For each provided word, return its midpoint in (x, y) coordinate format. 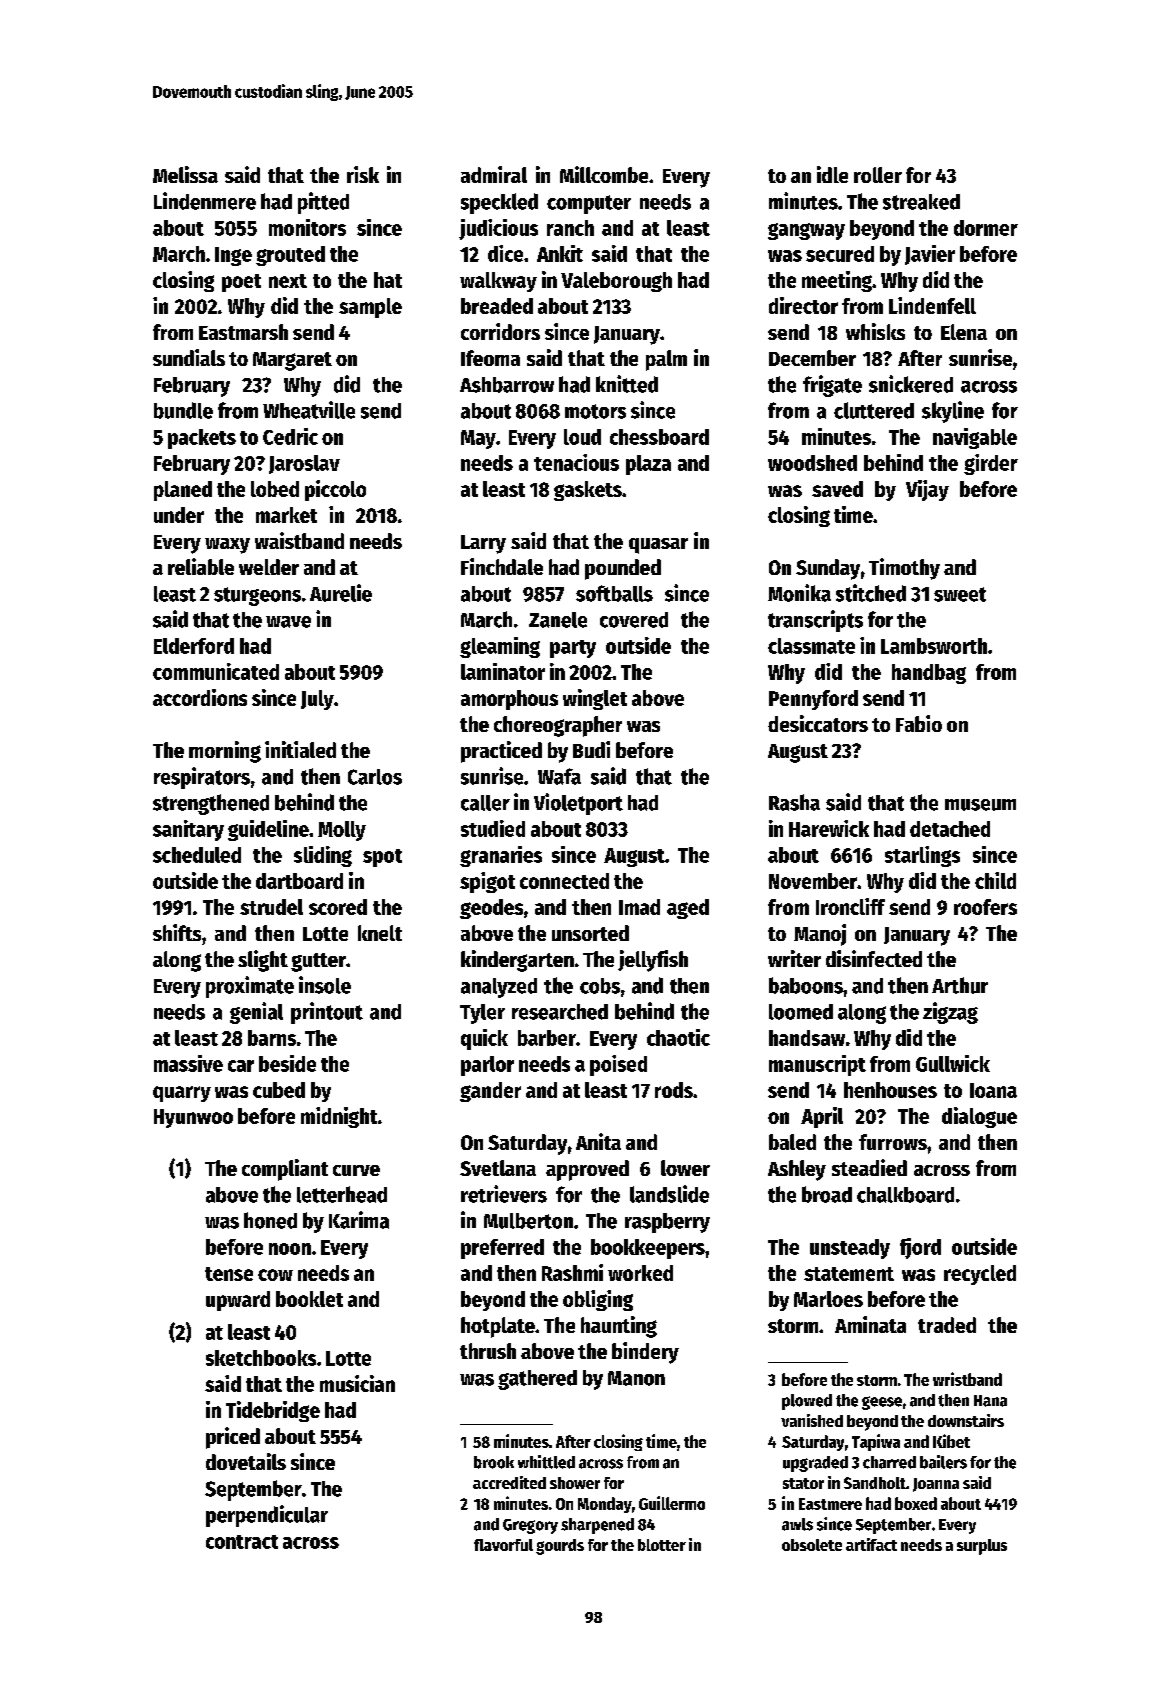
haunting (619, 1327)
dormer (986, 228)
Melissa (185, 174)
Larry (483, 544)
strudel (271, 907)
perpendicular (267, 1516)
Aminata (870, 1324)
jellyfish (653, 961)
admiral (494, 174)
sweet (960, 594)
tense (229, 1274)
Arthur (960, 985)
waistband (299, 540)
